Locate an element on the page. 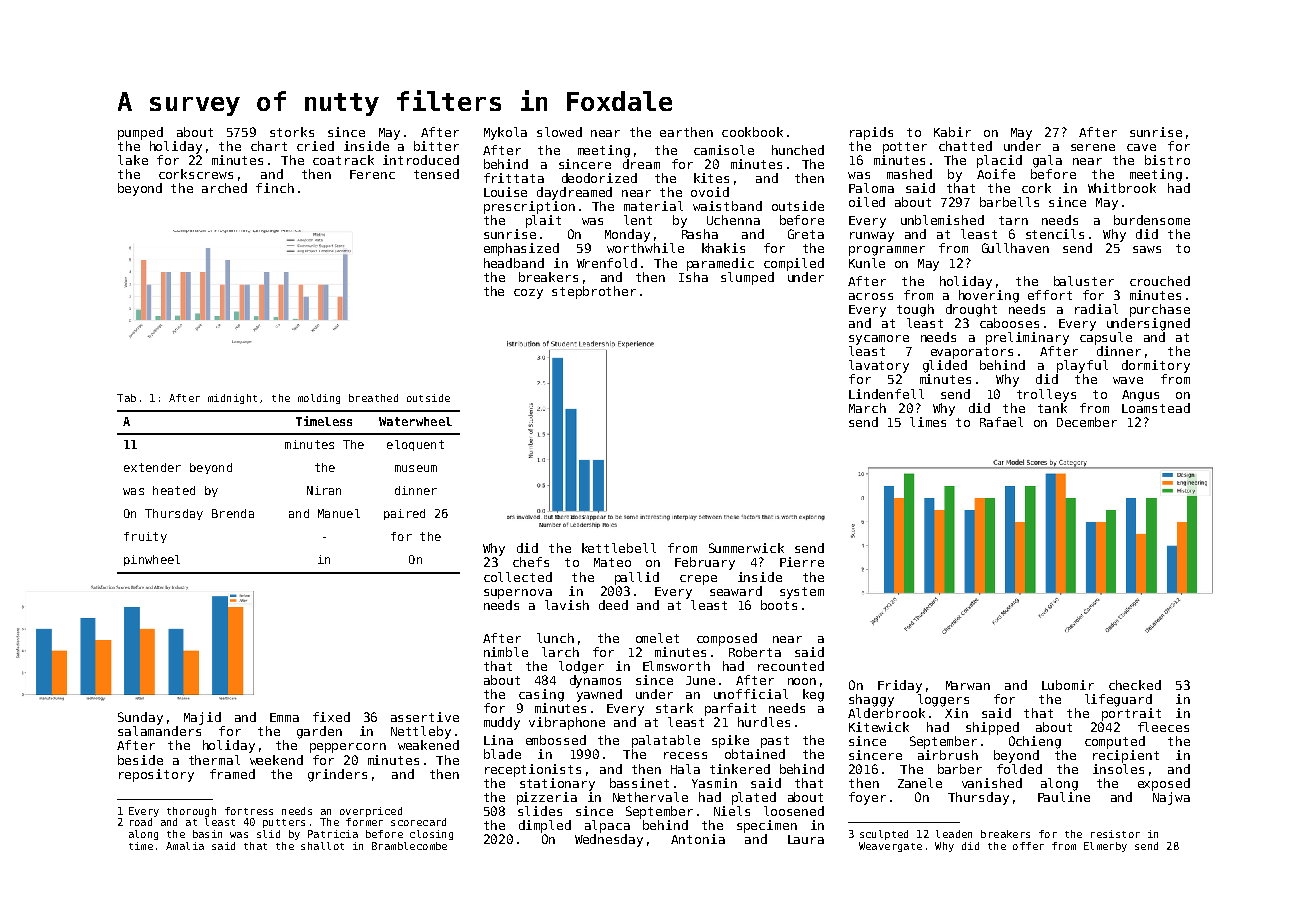  shallot is located at coordinates (322, 846).
